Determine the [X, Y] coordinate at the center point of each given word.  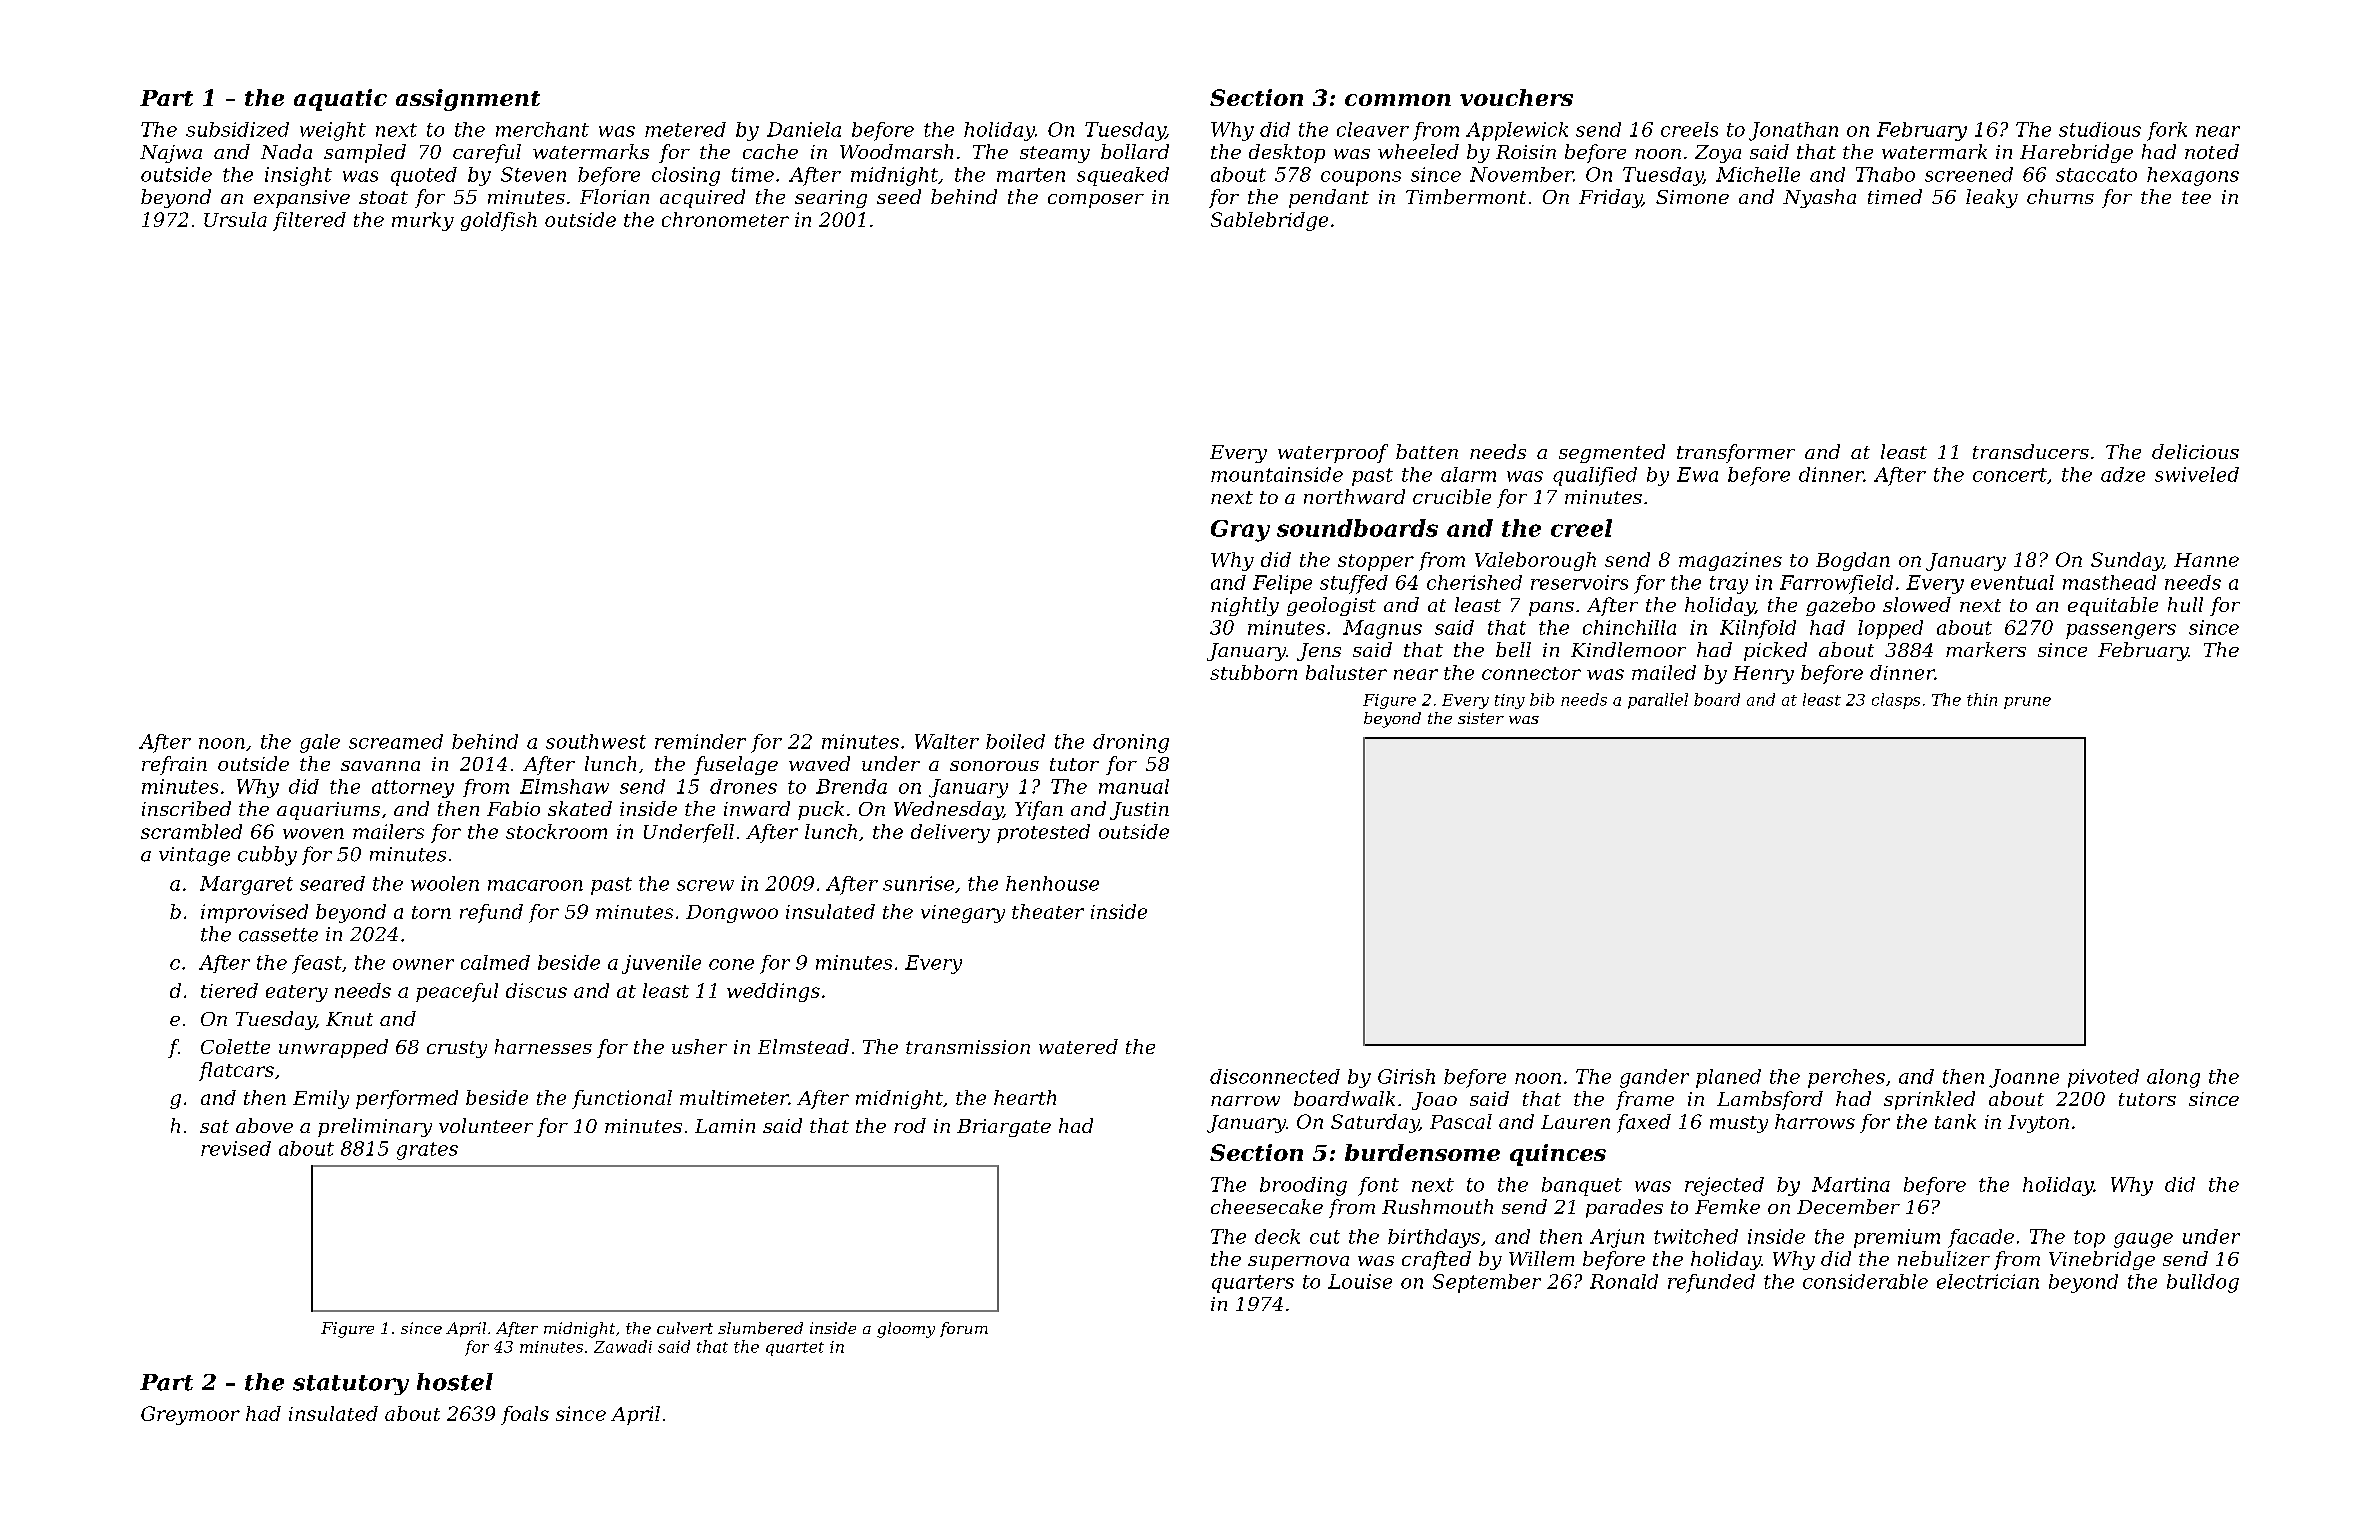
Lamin [725, 1126]
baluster [1346, 672]
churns [2060, 196]
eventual [2012, 582]
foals [525, 1415]
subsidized [237, 129]
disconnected [1275, 1076]
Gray [1240, 531]
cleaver [1373, 129]
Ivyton [2038, 1124]
